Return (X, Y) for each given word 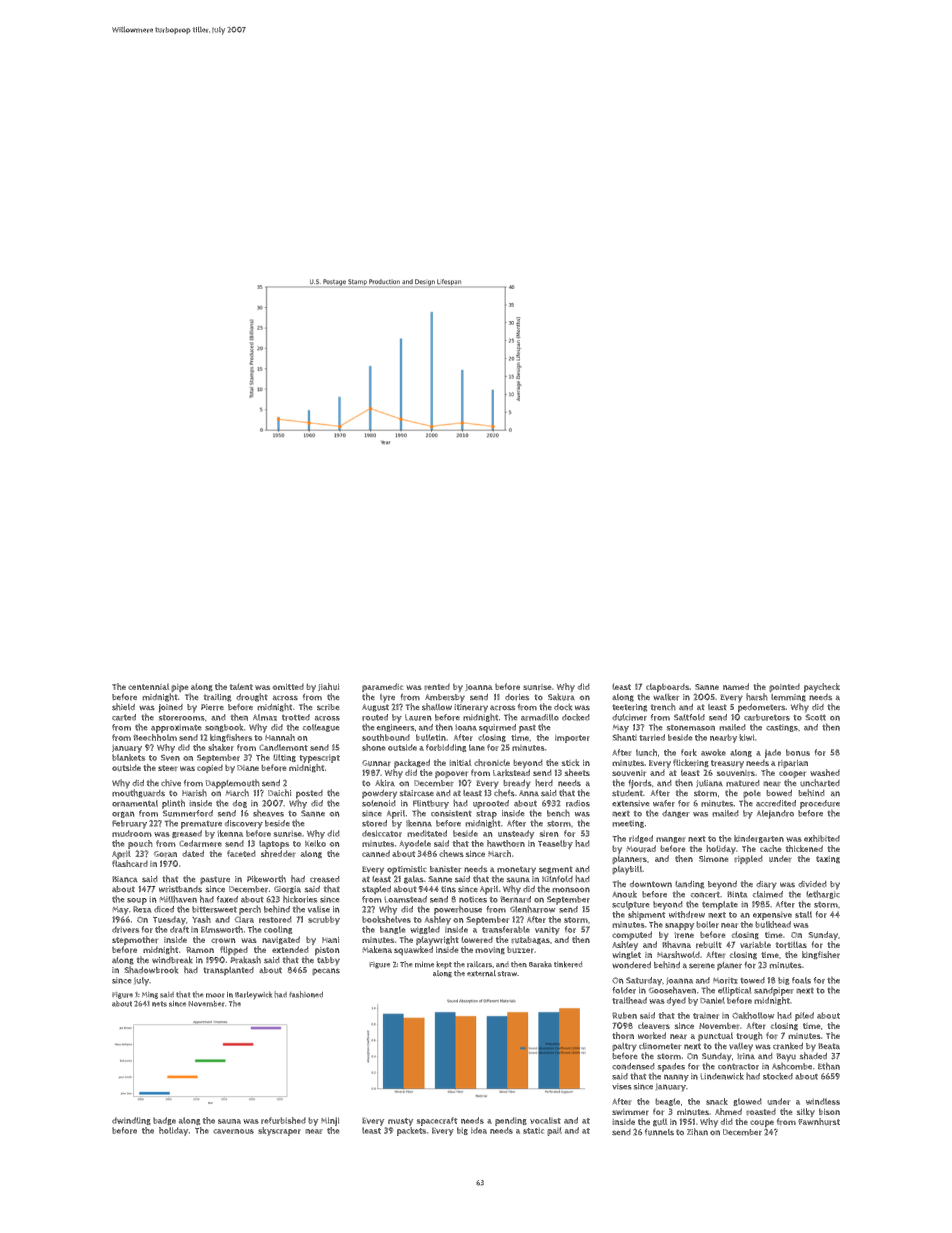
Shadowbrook (151, 970)
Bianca (125, 879)
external (481, 973)
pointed (784, 687)
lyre (387, 698)
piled (804, 1016)
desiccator (382, 833)
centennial (149, 686)
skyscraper (279, 1131)
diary (766, 885)
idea (479, 1130)
